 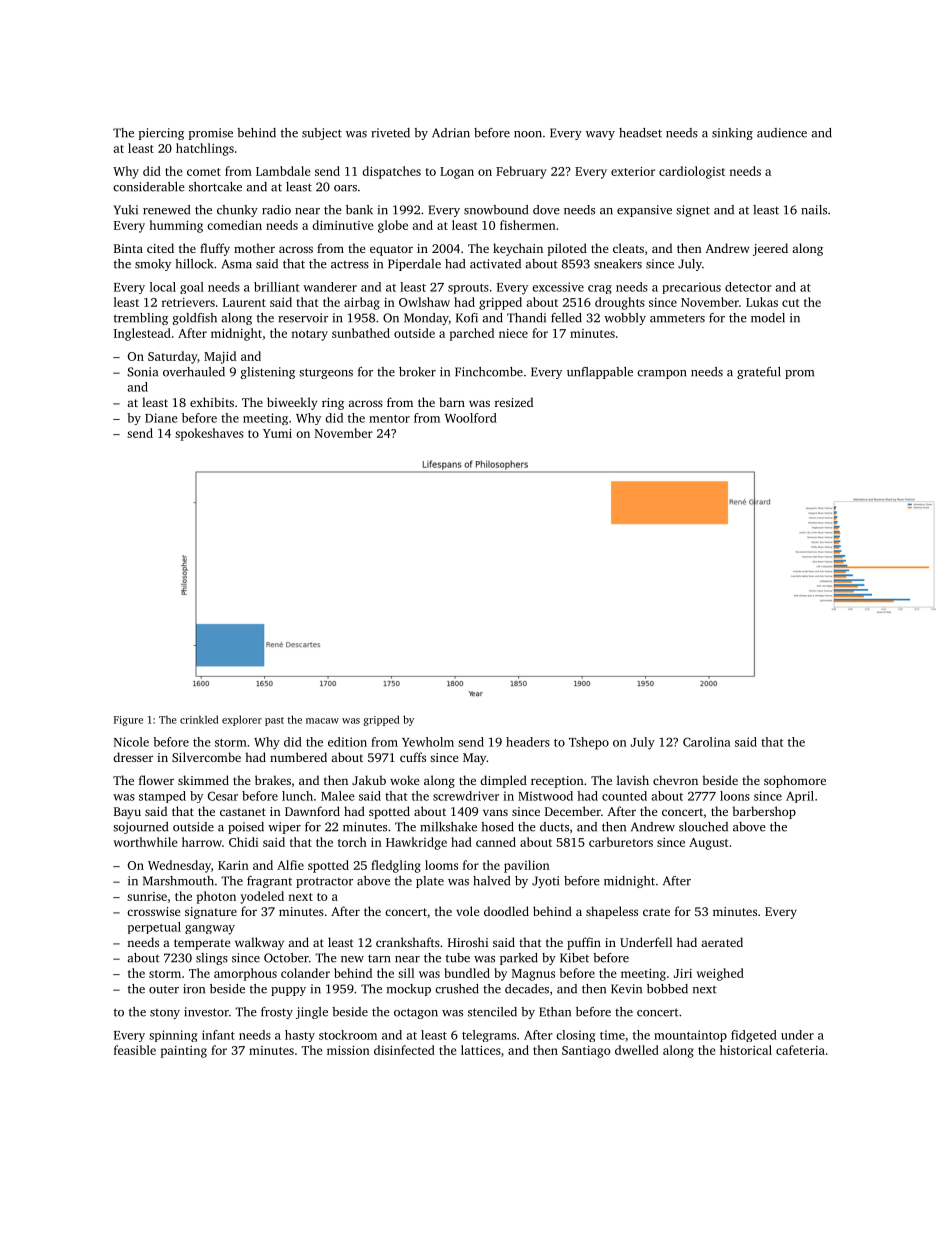 I want to click on detector, so click(x=748, y=287).
